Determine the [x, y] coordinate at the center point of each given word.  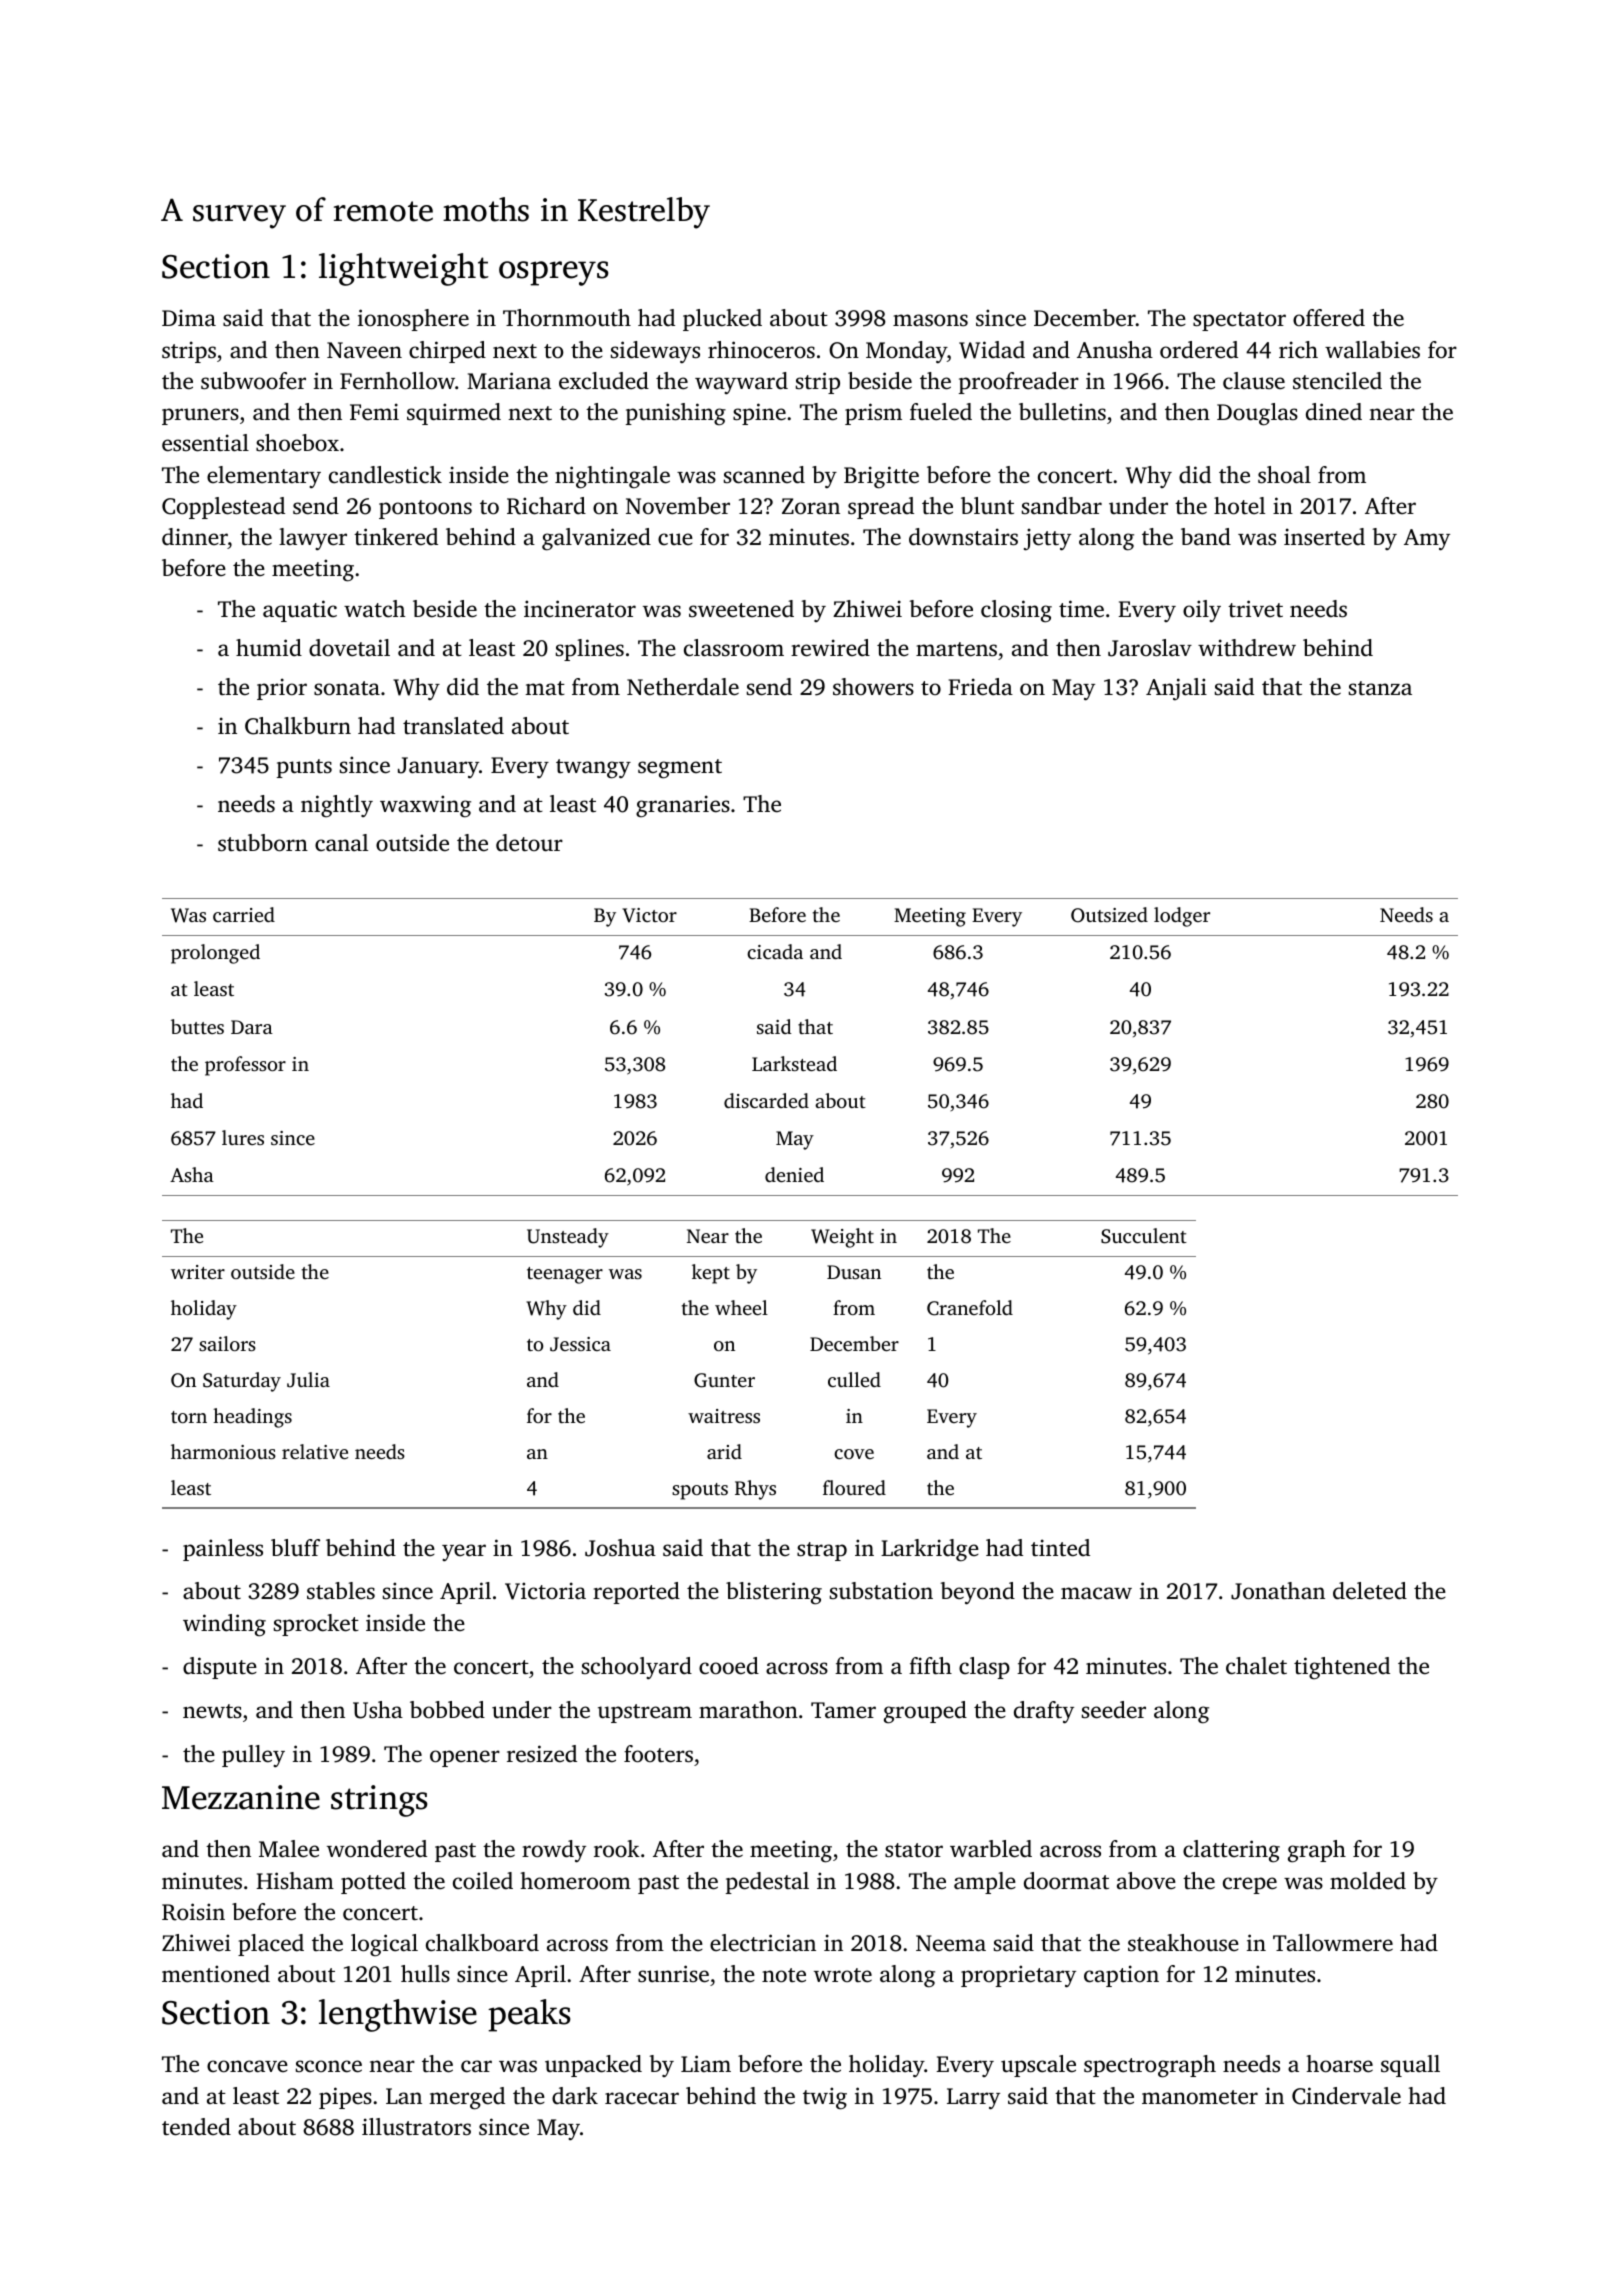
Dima [189, 317]
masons [930, 320]
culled [854, 1379]
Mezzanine [241, 1797]
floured [854, 1487]
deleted [1370, 1591]
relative [315, 1451]
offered [1329, 318]
